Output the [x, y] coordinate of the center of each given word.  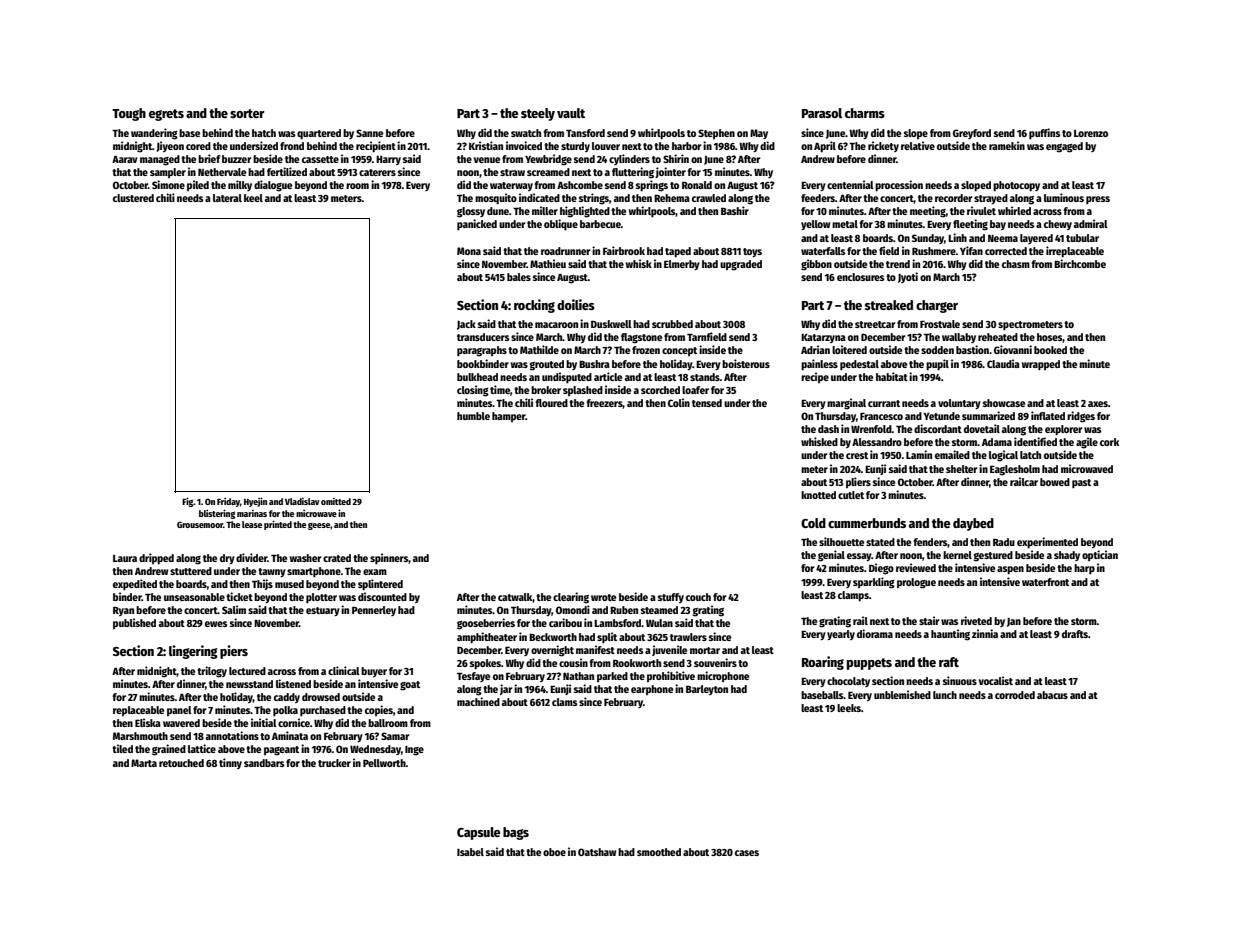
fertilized [287, 171]
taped [678, 252]
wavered [181, 723]
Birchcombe [1080, 263]
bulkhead [477, 377]
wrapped [1041, 365]
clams [565, 702]
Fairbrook [624, 250]
